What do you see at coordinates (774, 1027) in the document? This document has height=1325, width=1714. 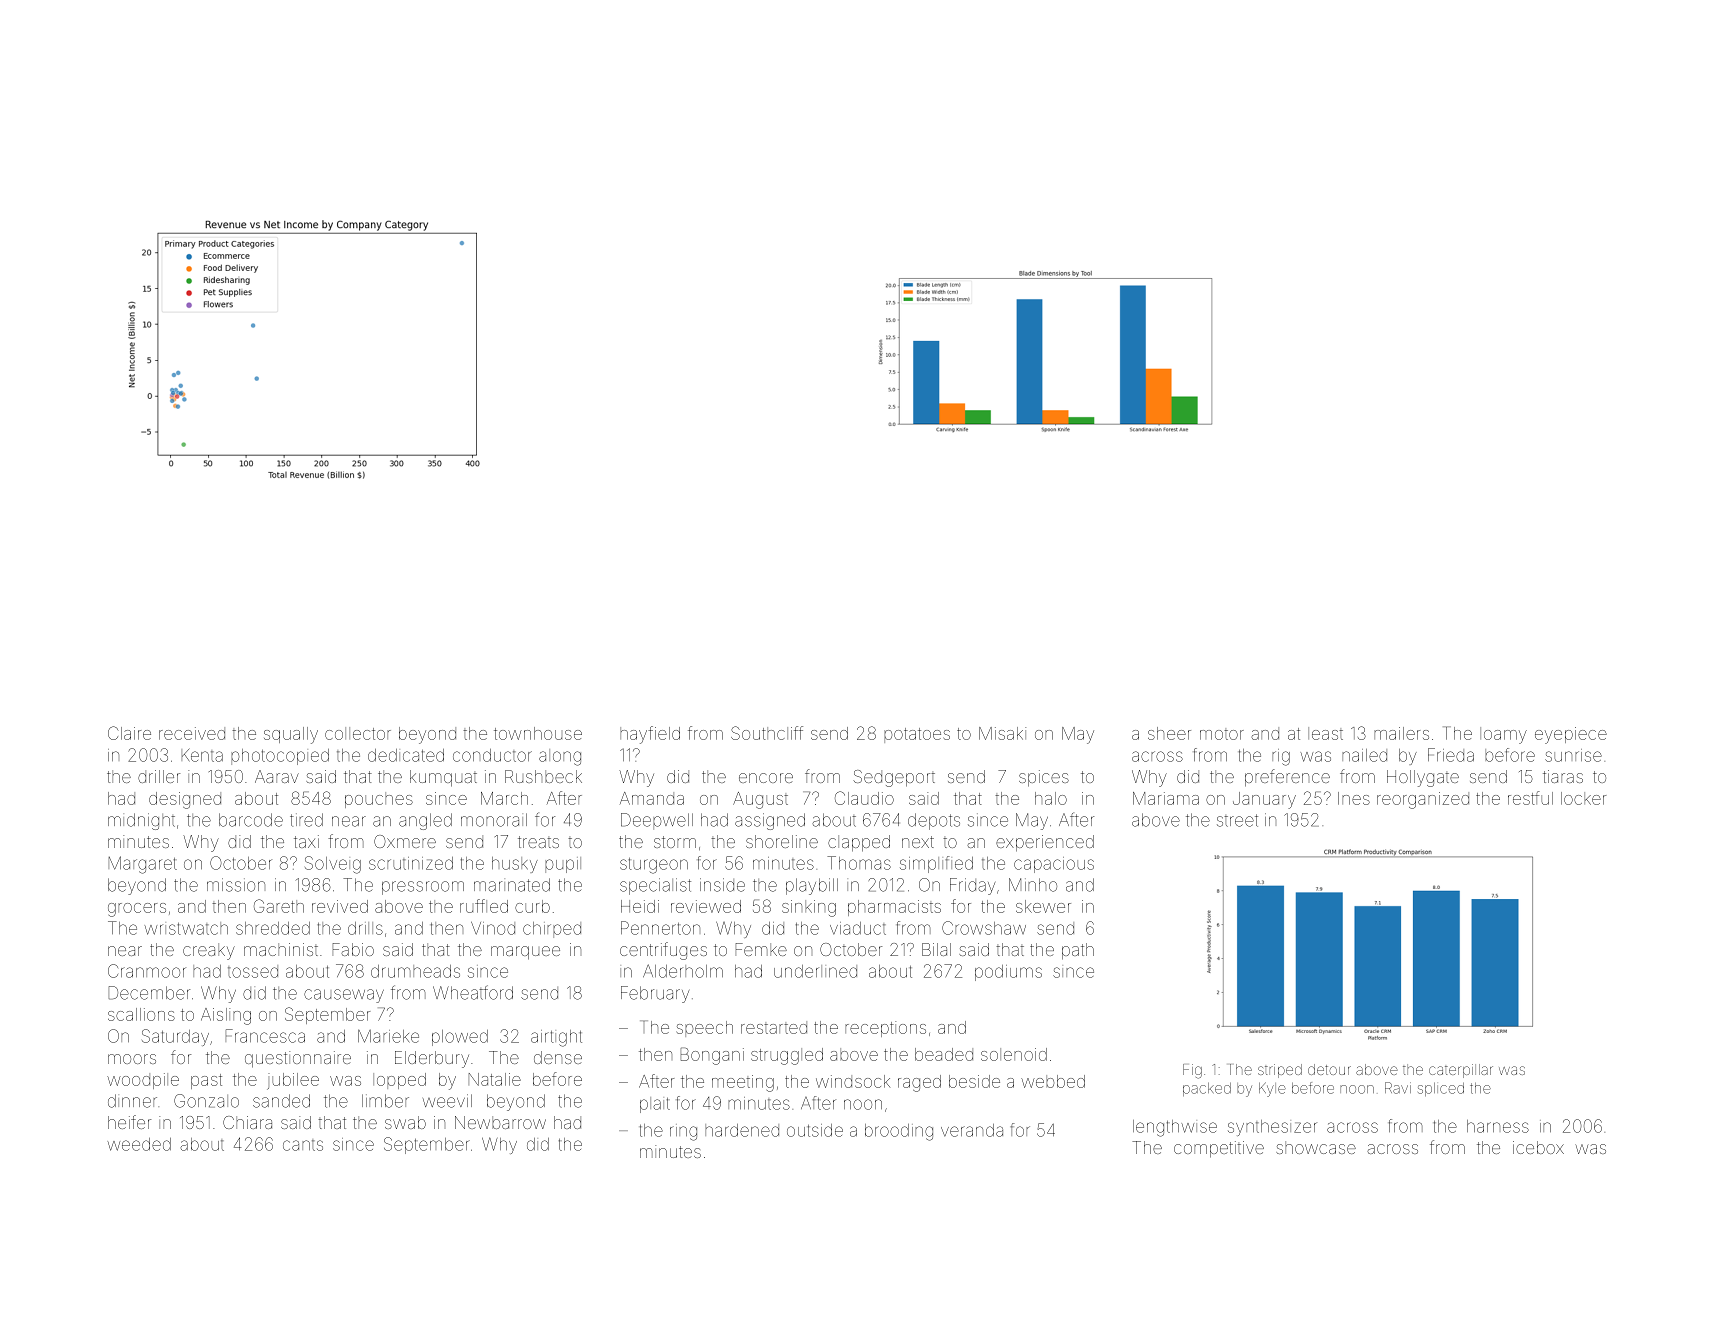 I see `restarted` at bounding box center [774, 1027].
